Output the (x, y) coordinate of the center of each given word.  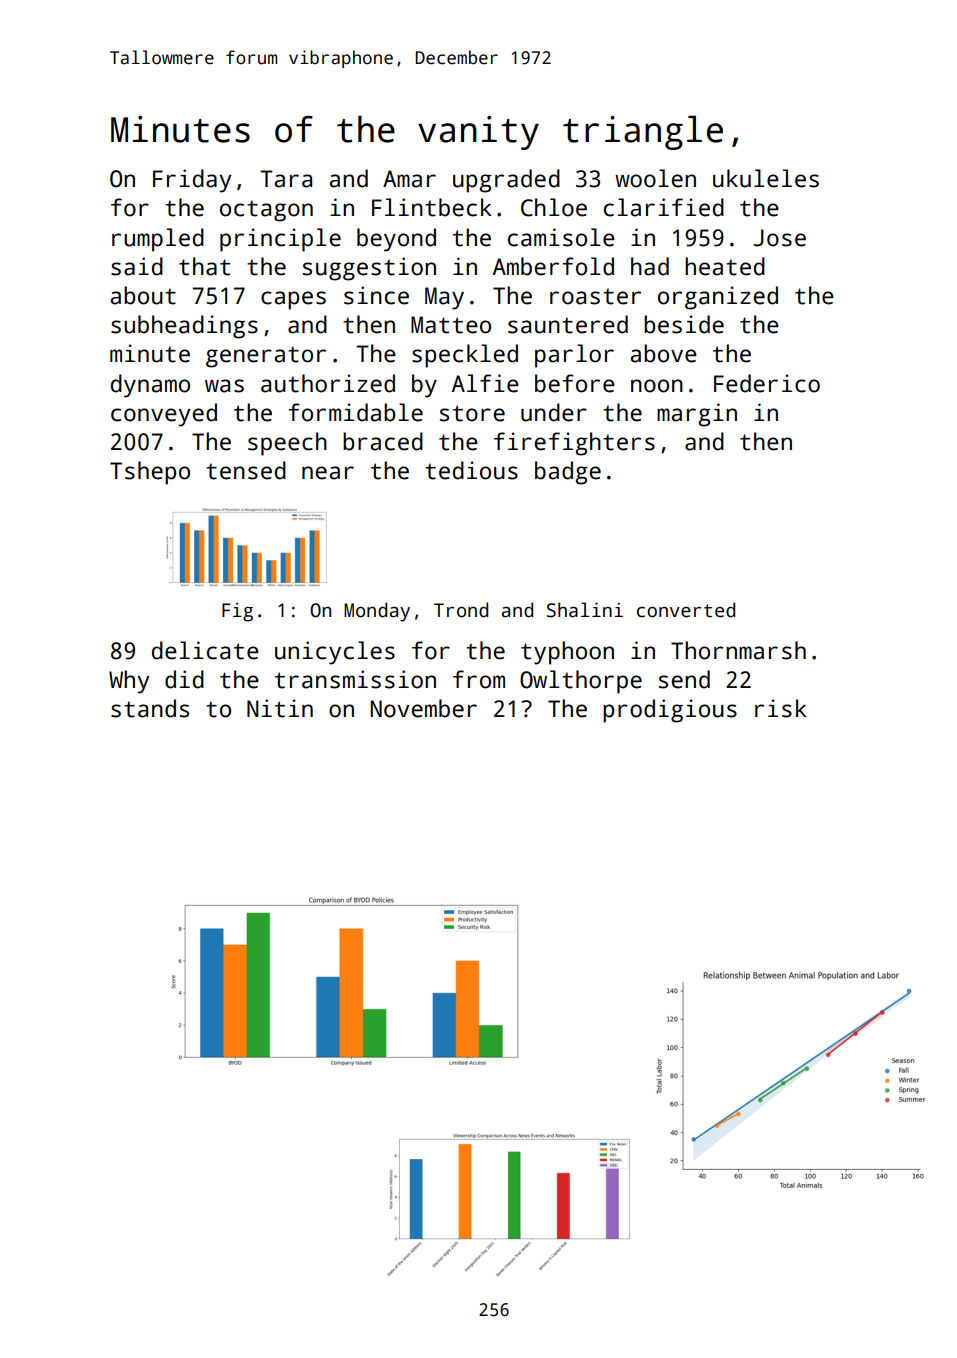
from (479, 679)
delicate (205, 650)
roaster (595, 296)
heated (725, 266)
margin (697, 415)
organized (718, 298)
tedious (471, 470)
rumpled (158, 240)
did (184, 679)
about (143, 295)
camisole (561, 237)
